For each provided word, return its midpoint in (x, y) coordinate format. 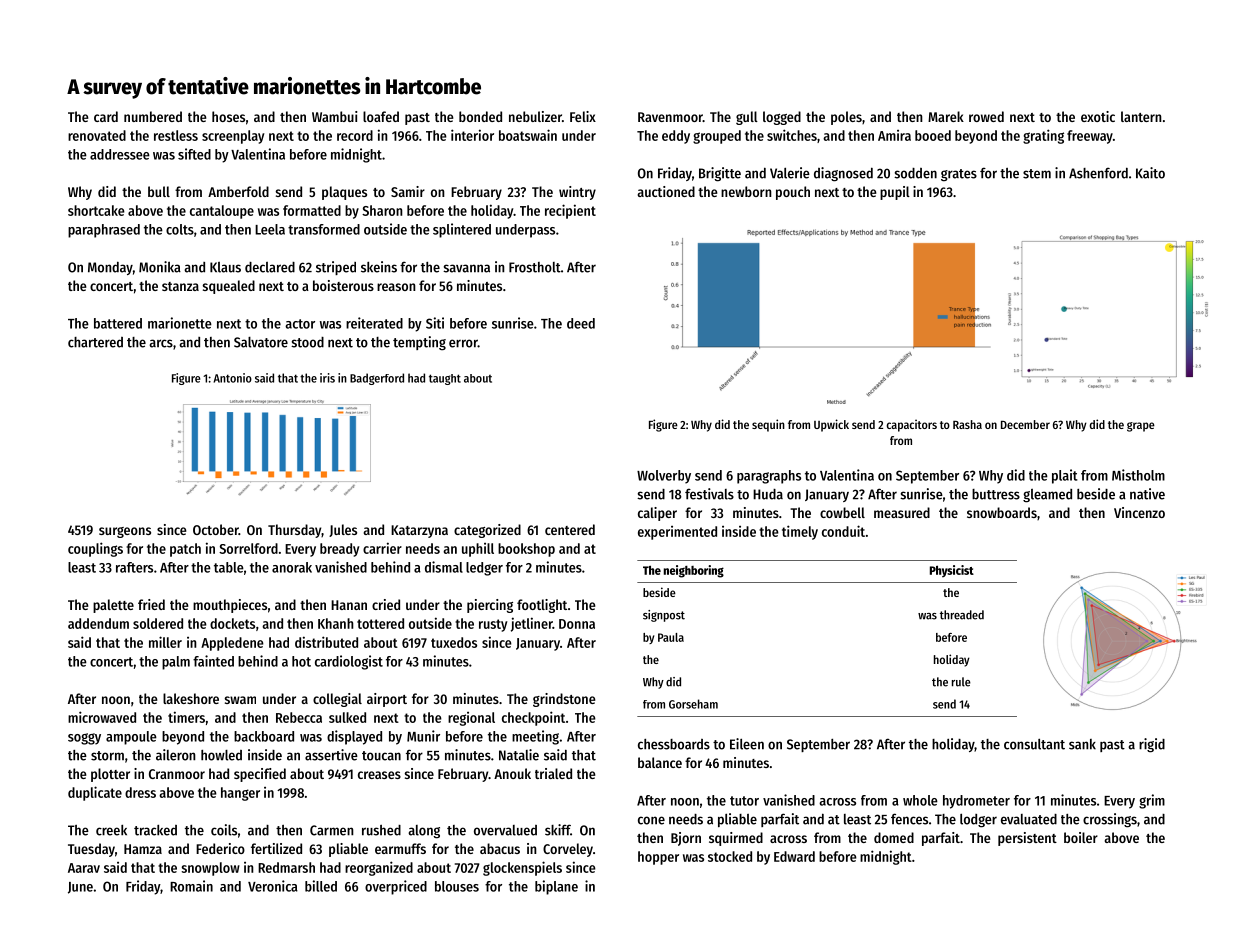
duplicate (95, 793)
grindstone (564, 700)
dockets (232, 623)
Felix (583, 116)
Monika (160, 267)
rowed (986, 116)
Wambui (334, 116)
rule (961, 682)
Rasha (967, 424)
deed (581, 323)
